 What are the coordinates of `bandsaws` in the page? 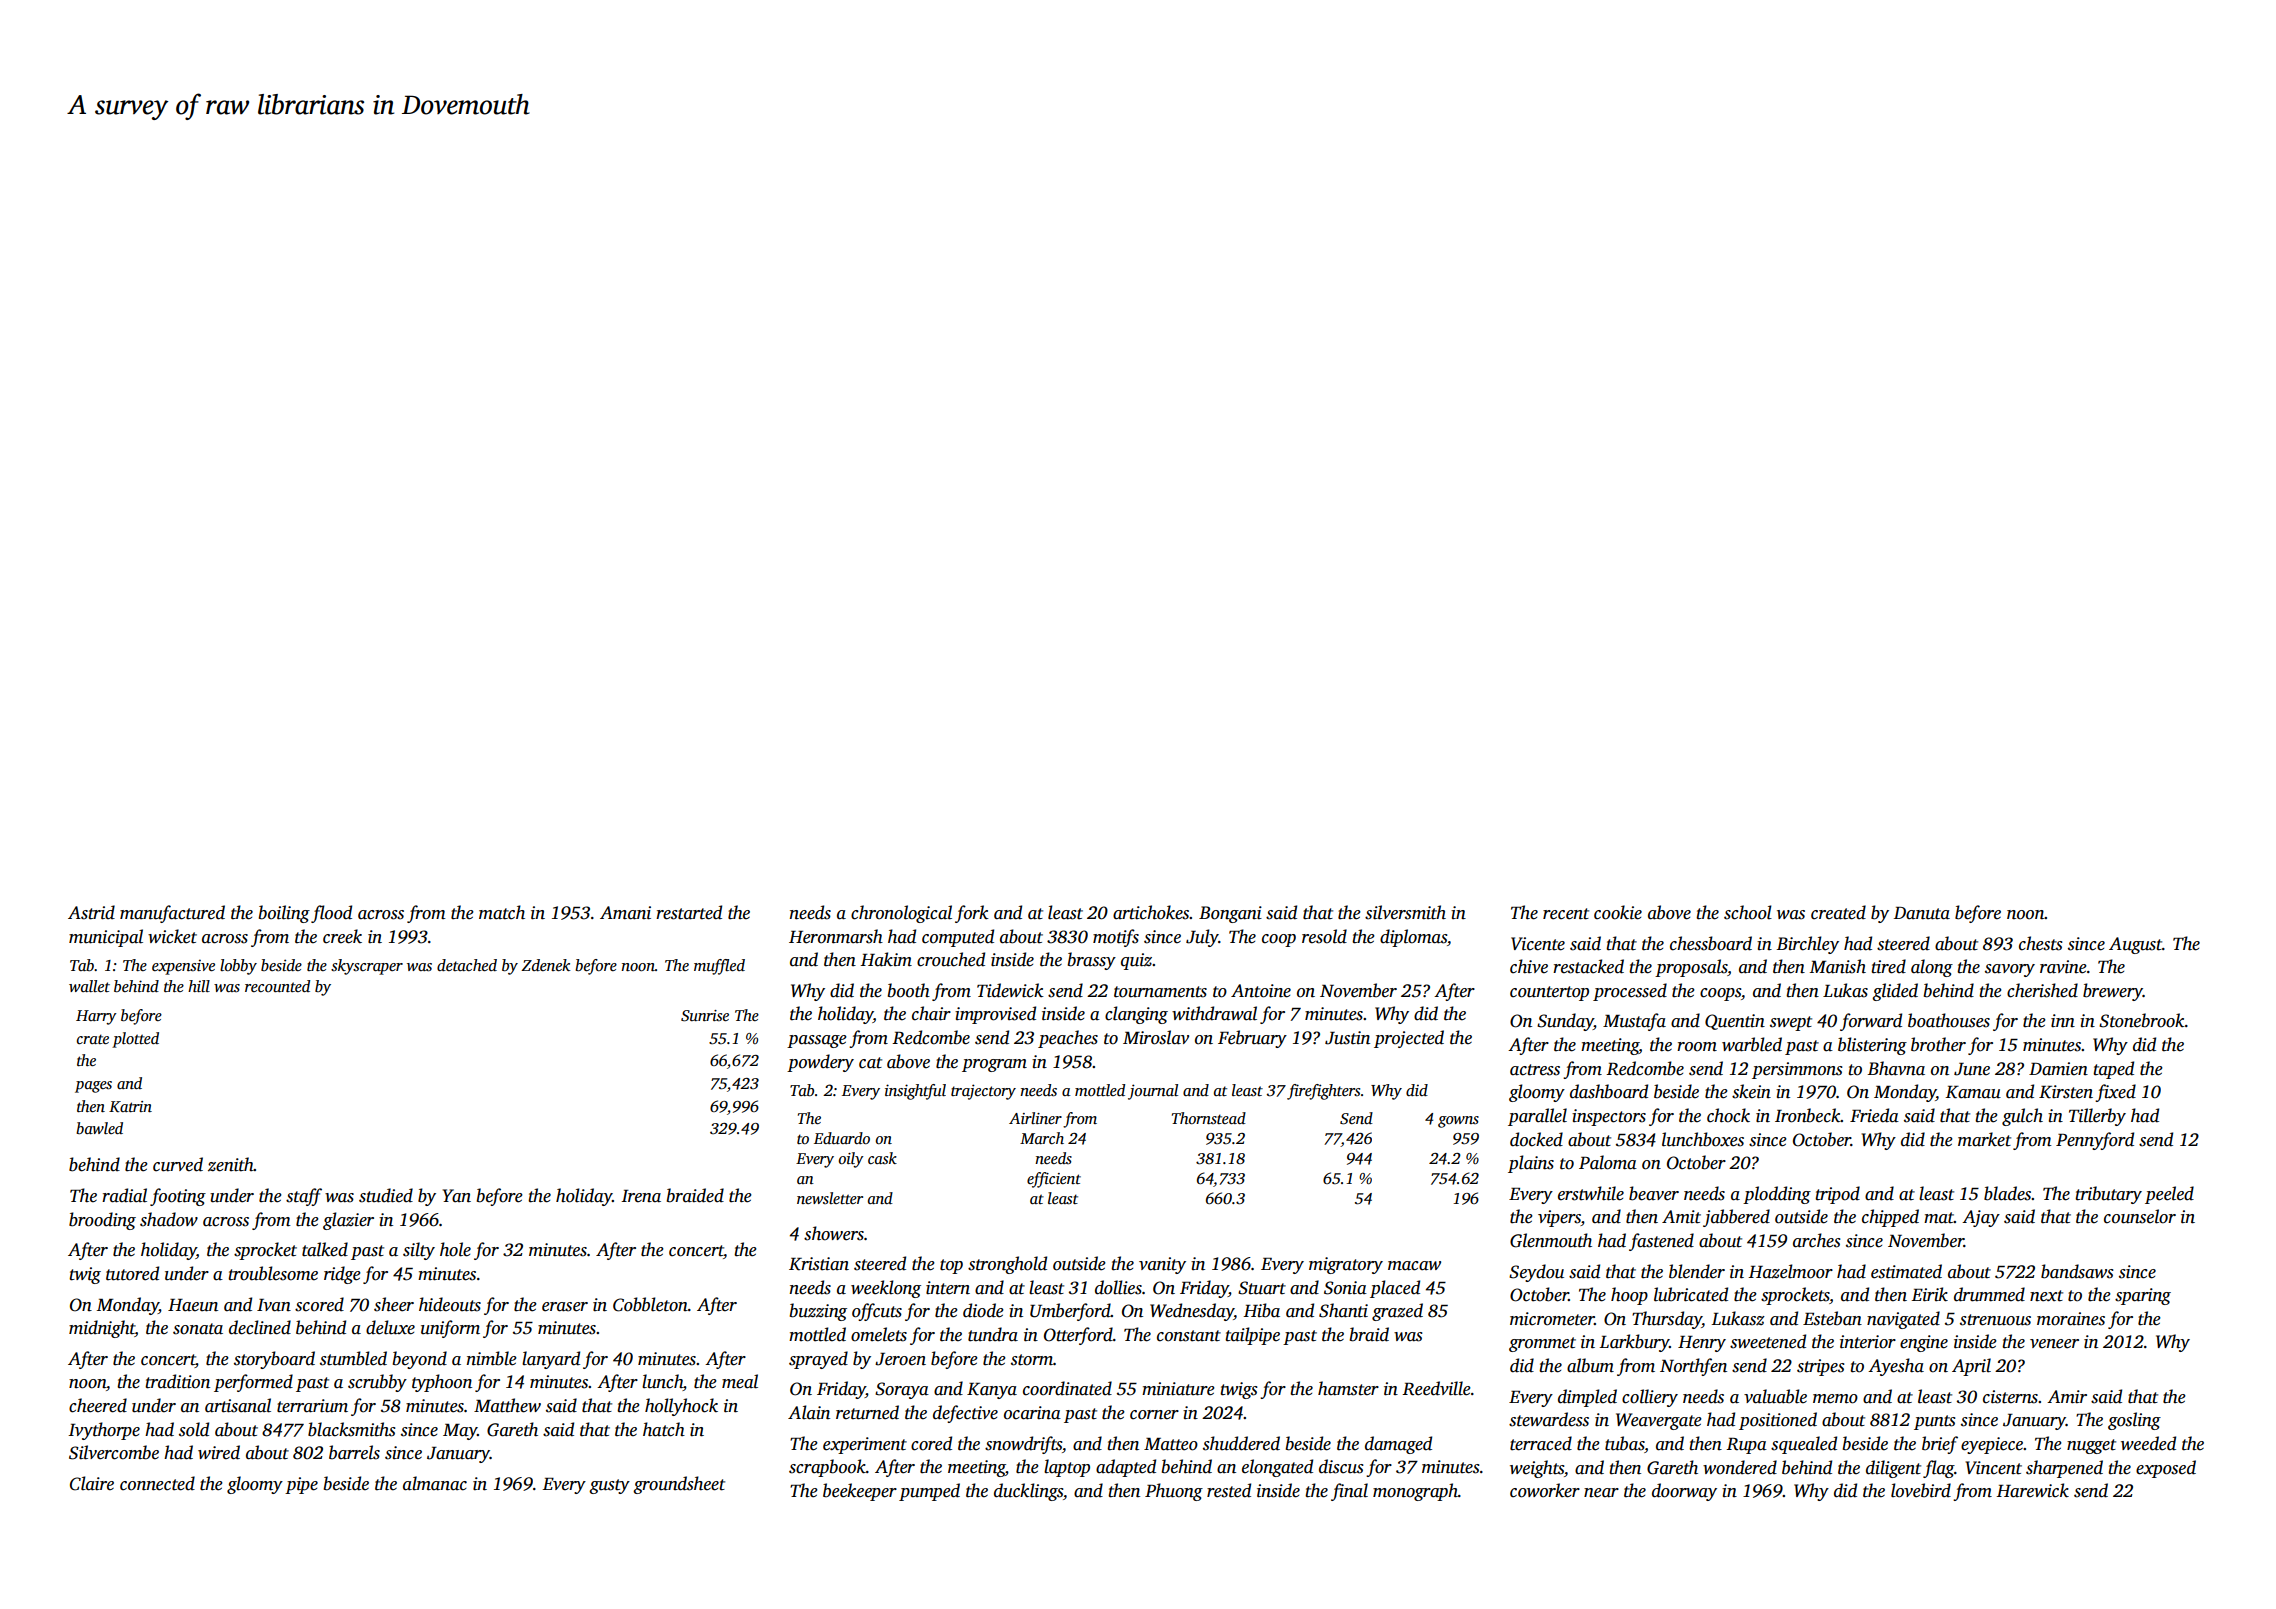 It's located at (2077, 1271).
